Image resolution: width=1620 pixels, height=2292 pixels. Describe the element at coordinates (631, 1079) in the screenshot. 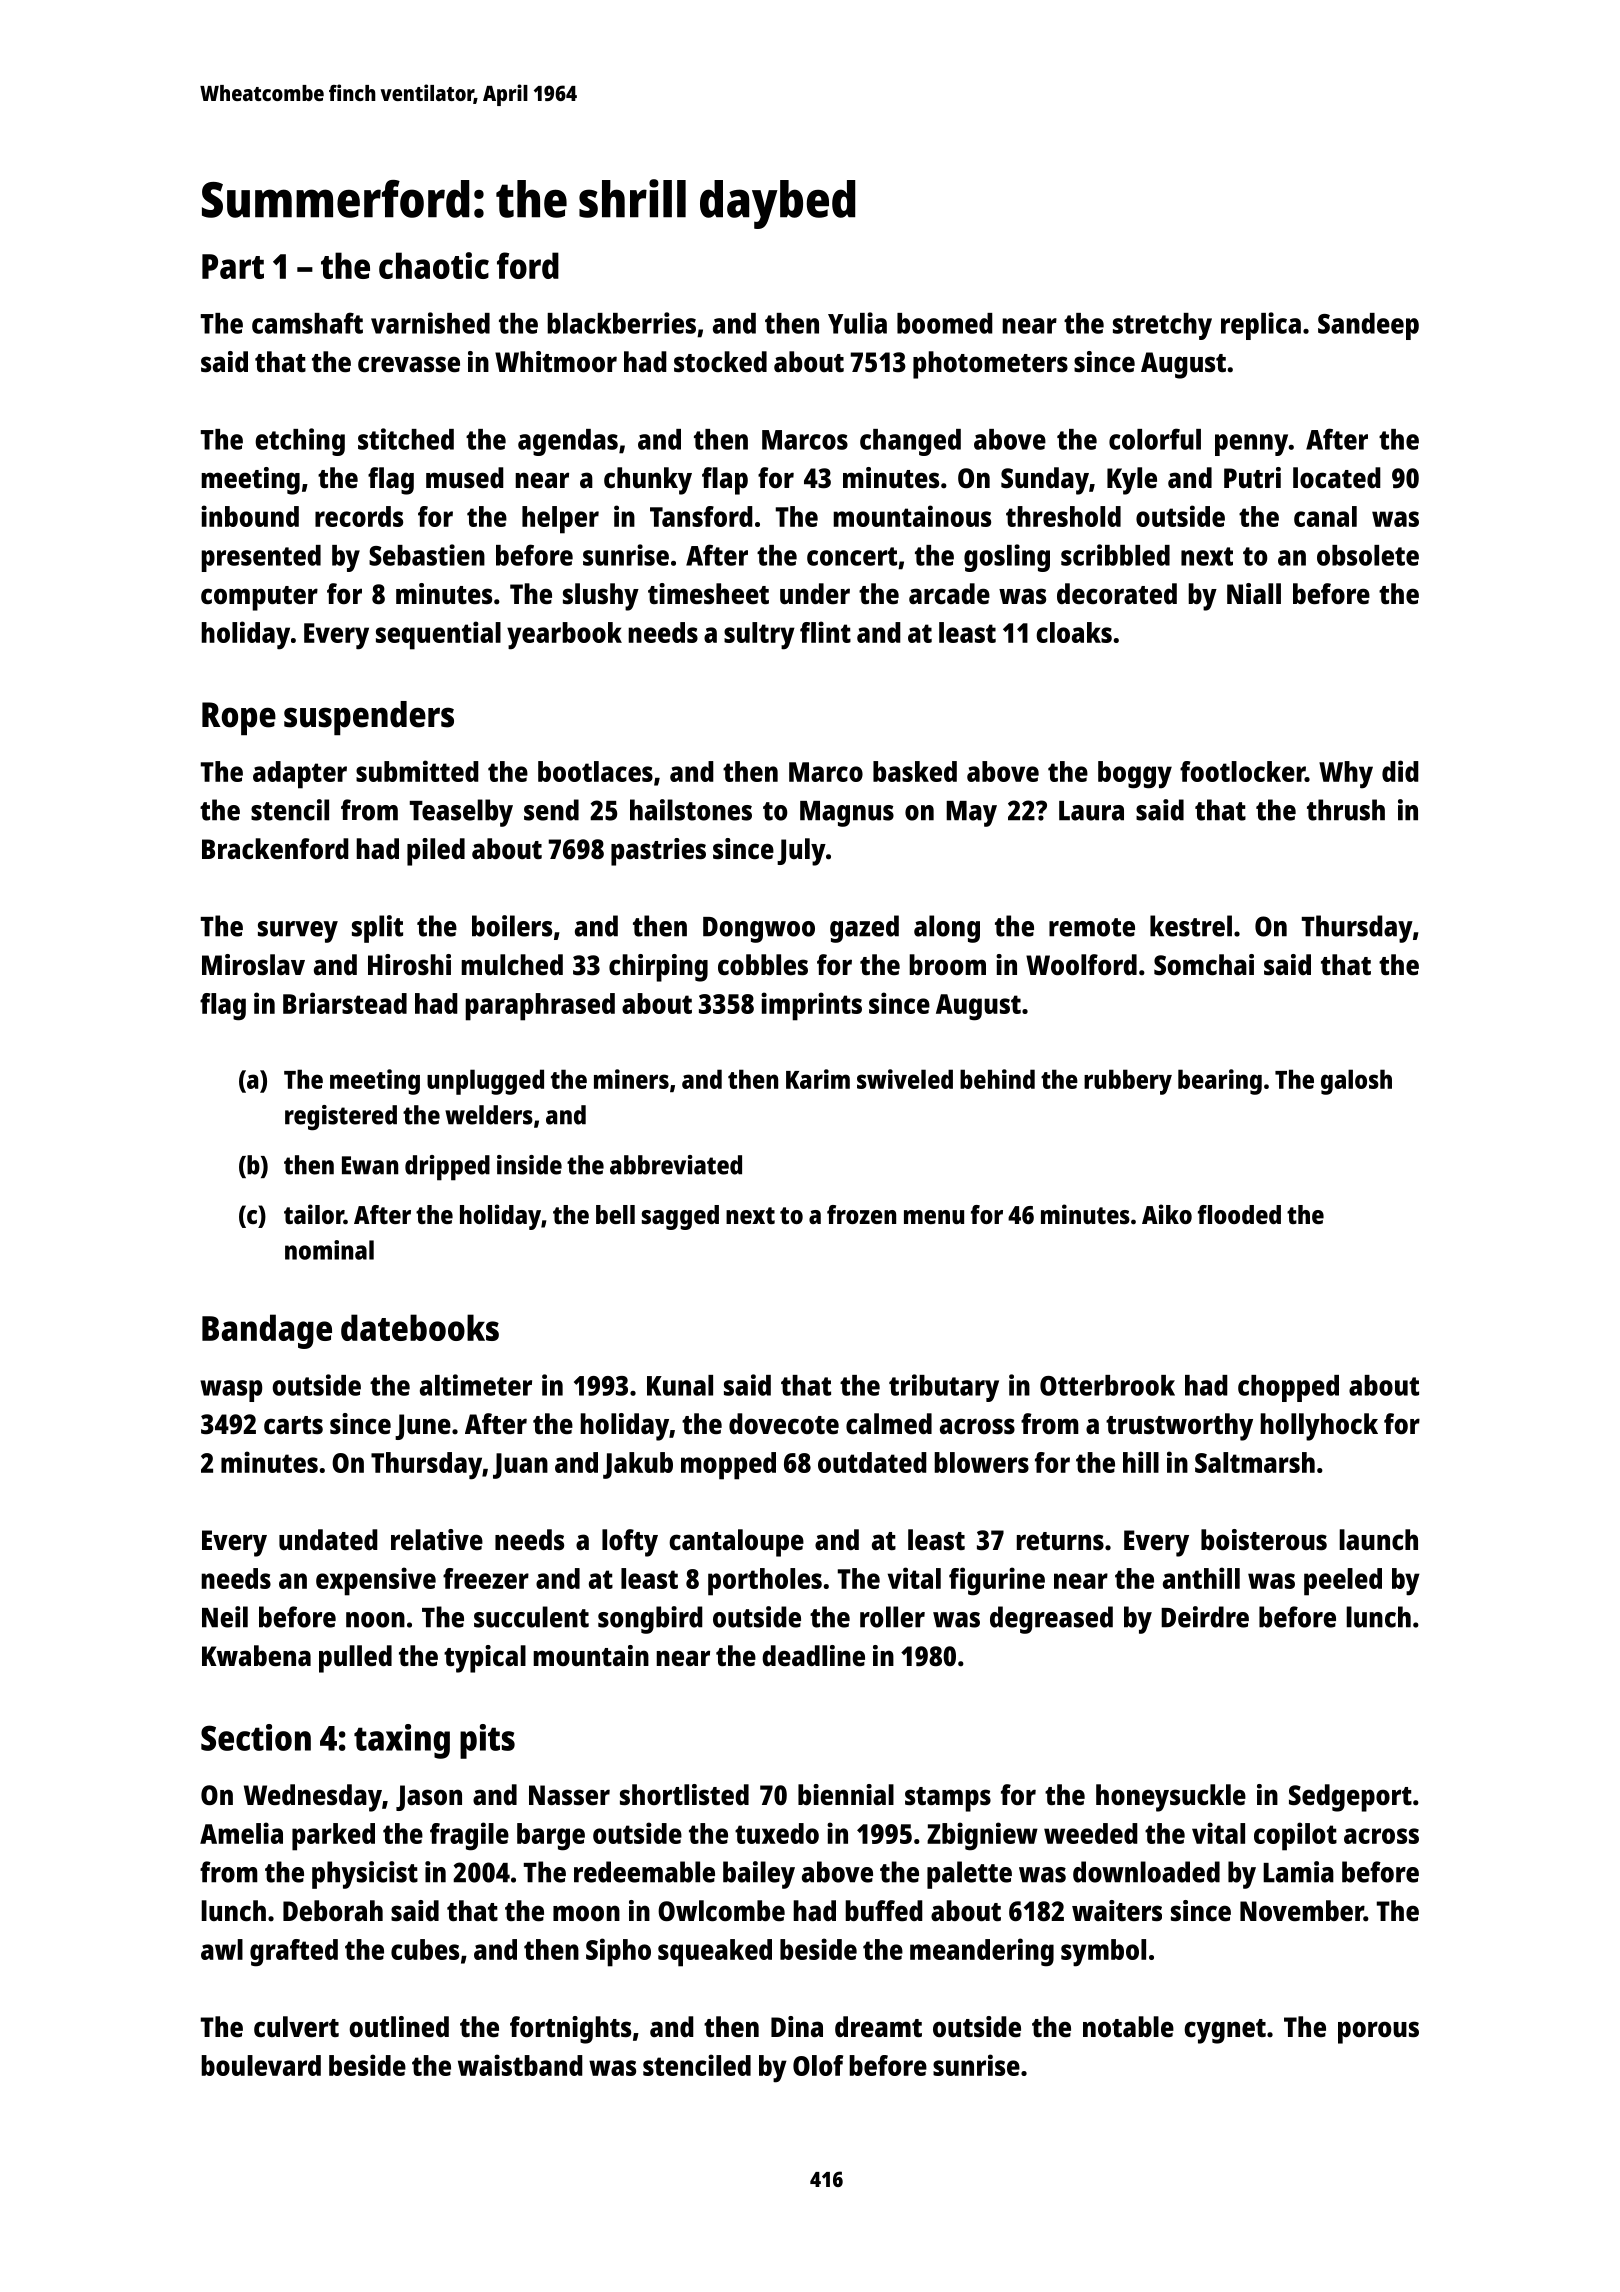

I see `miners` at that location.
